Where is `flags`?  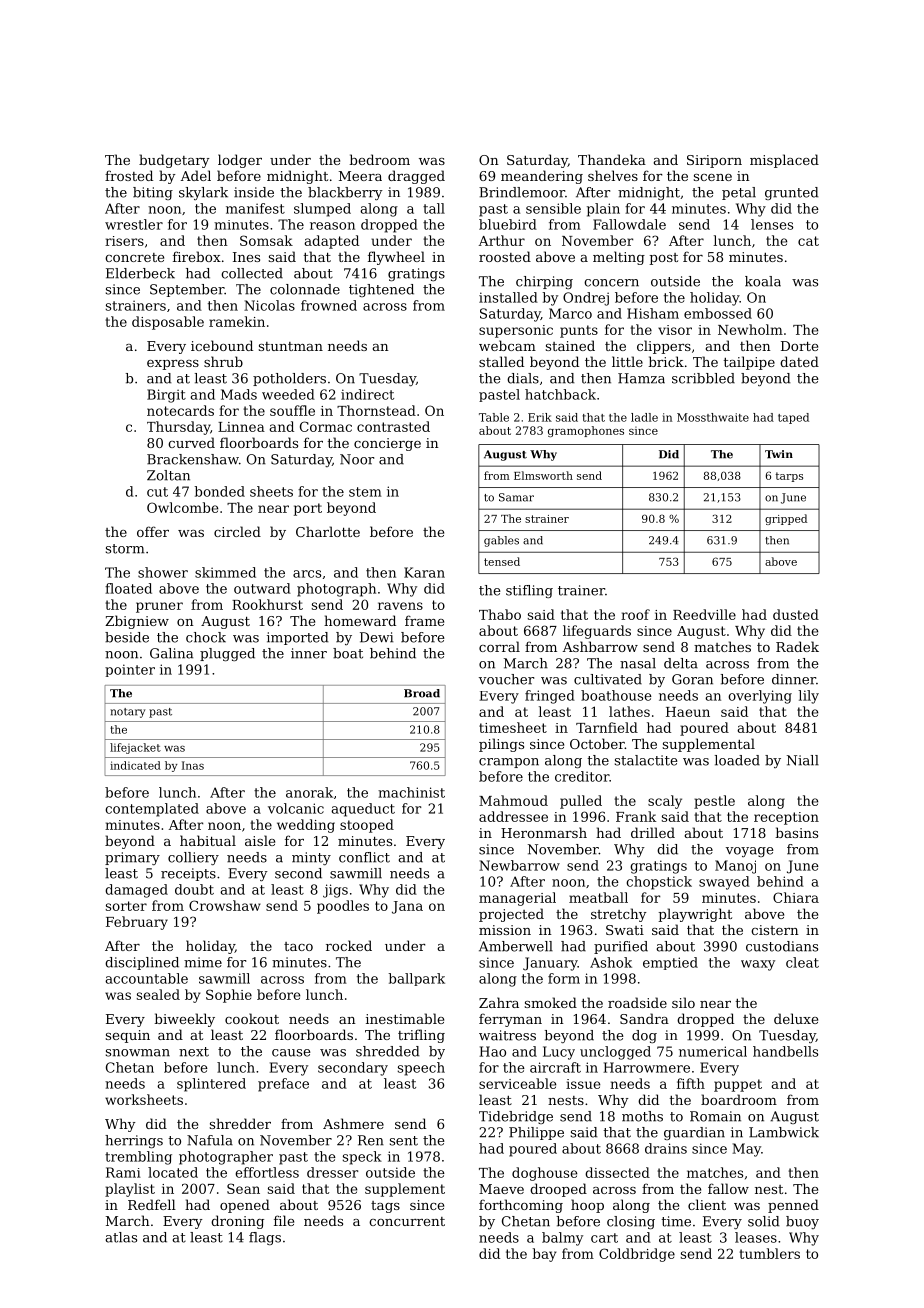
flags is located at coordinates (265, 1238).
